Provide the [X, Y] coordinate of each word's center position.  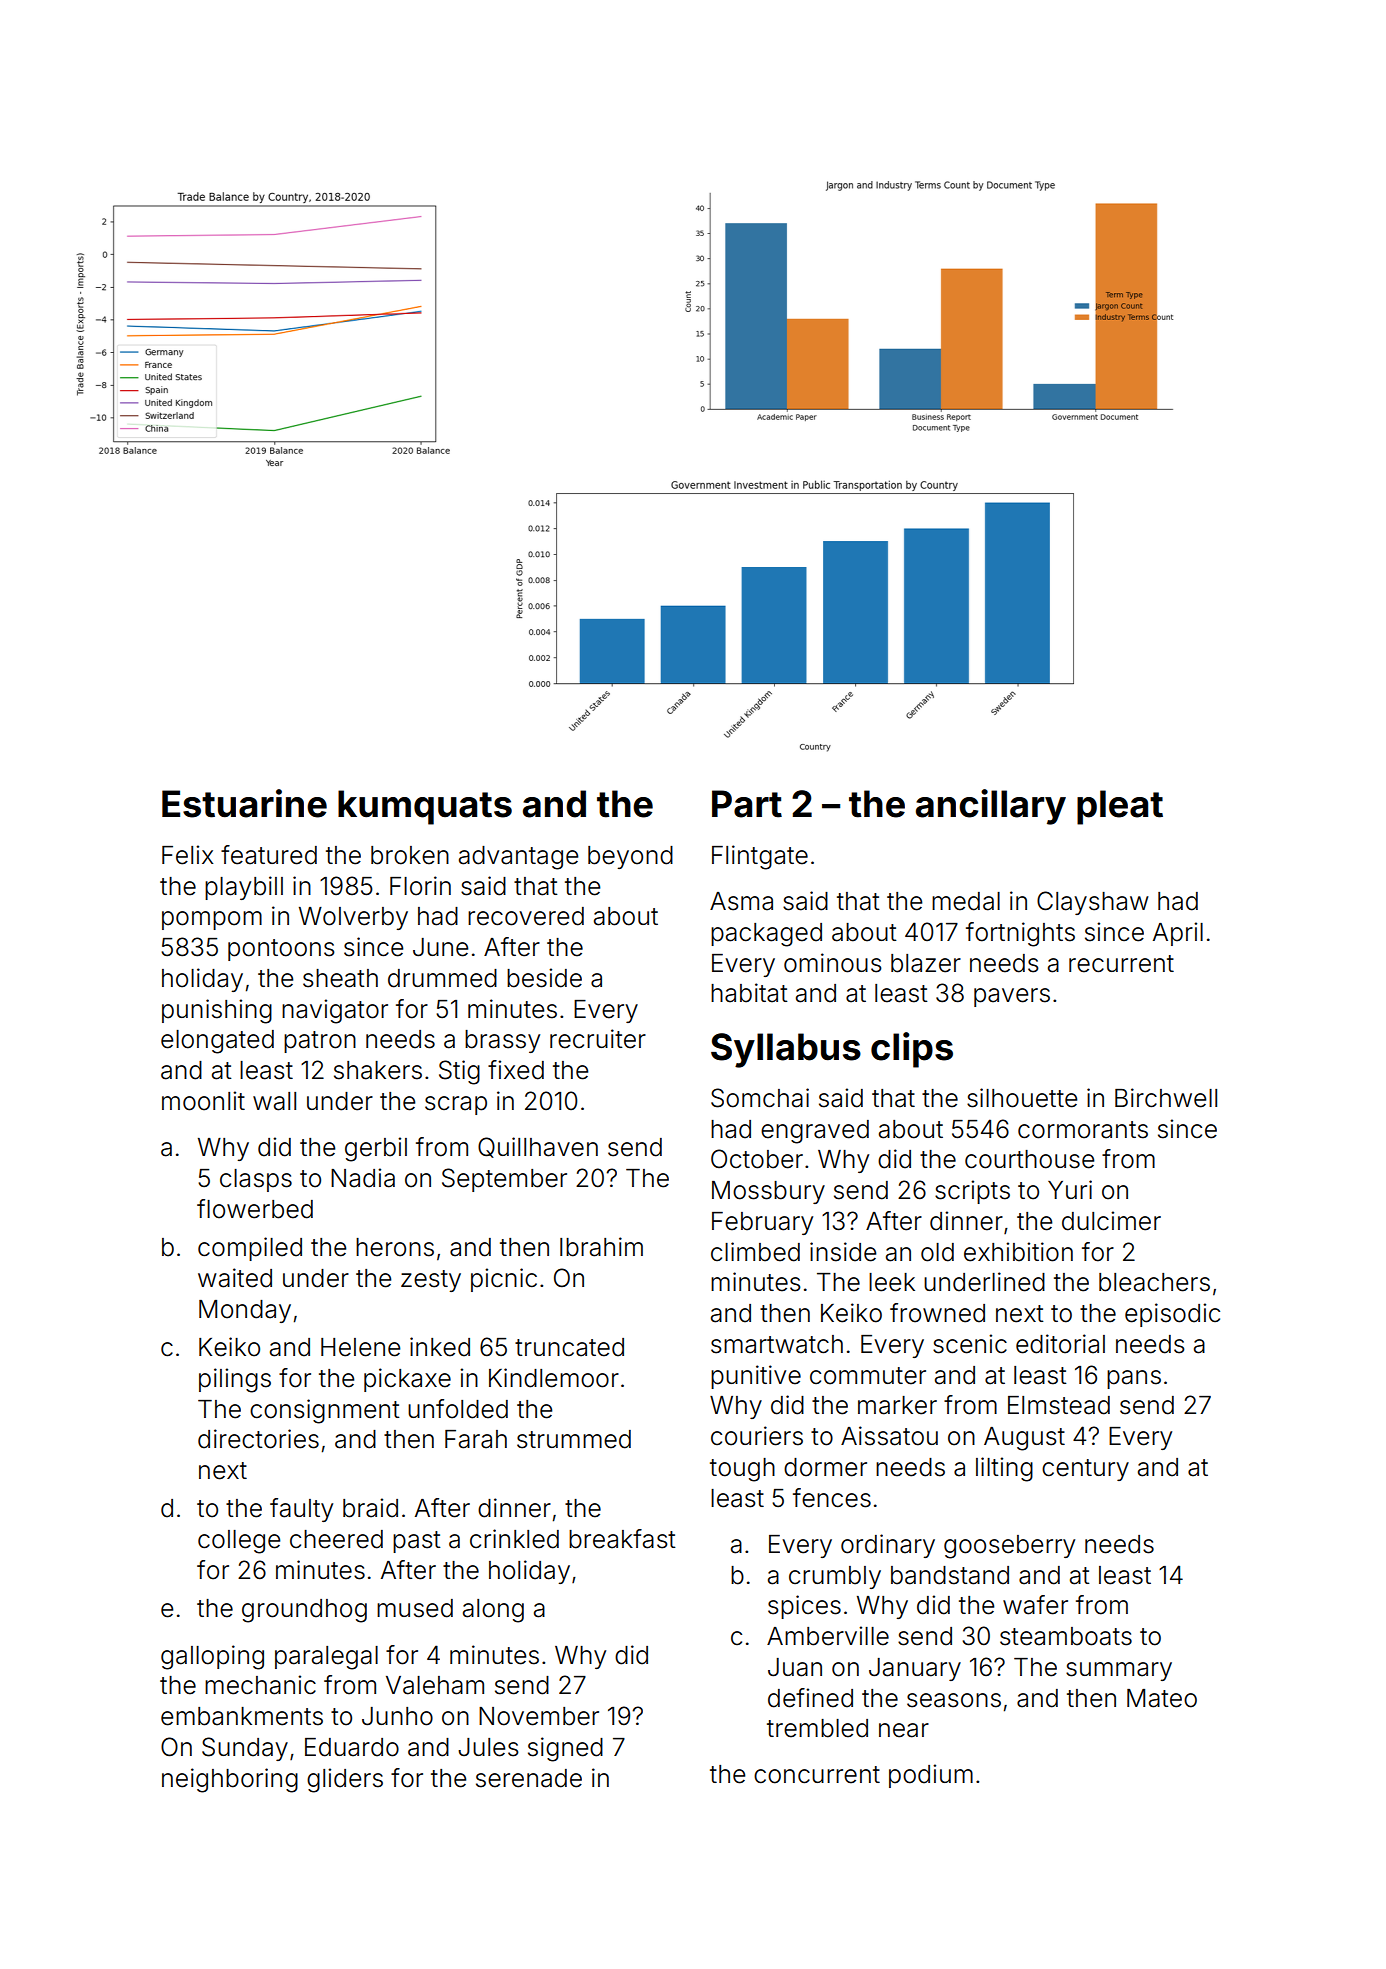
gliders [345, 1780]
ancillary [991, 807]
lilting [1004, 1469]
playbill [244, 888]
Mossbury [768, 1192]
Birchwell [1166, 1098]
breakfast [622, 1539]
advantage [518, 858]
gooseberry [1009, 1547]
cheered [336, 1539]
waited [235, 1278]
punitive [756, 1377]
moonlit [203, 1101]
